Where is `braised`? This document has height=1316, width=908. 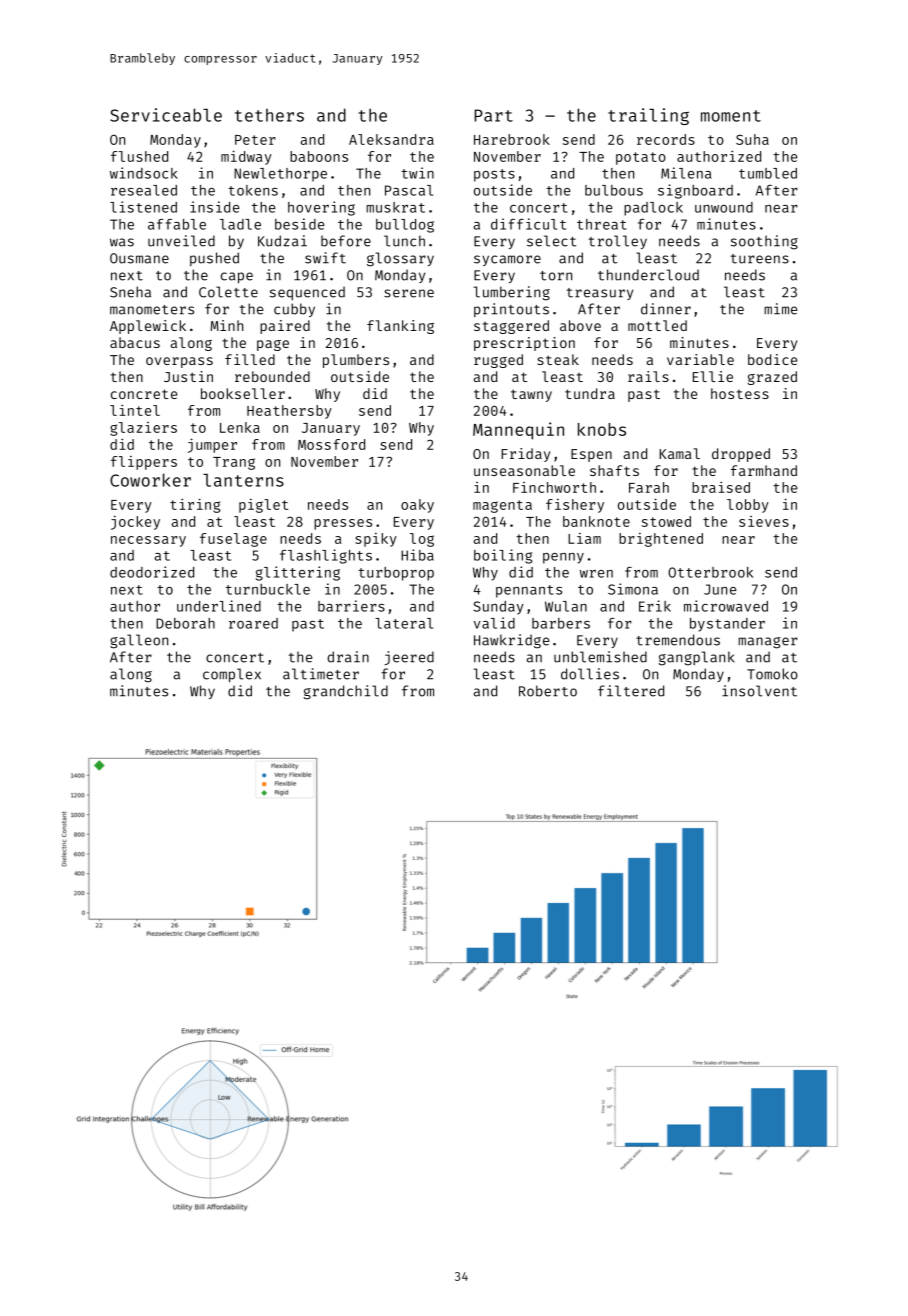
braised is located at coordinates (721, 487).
